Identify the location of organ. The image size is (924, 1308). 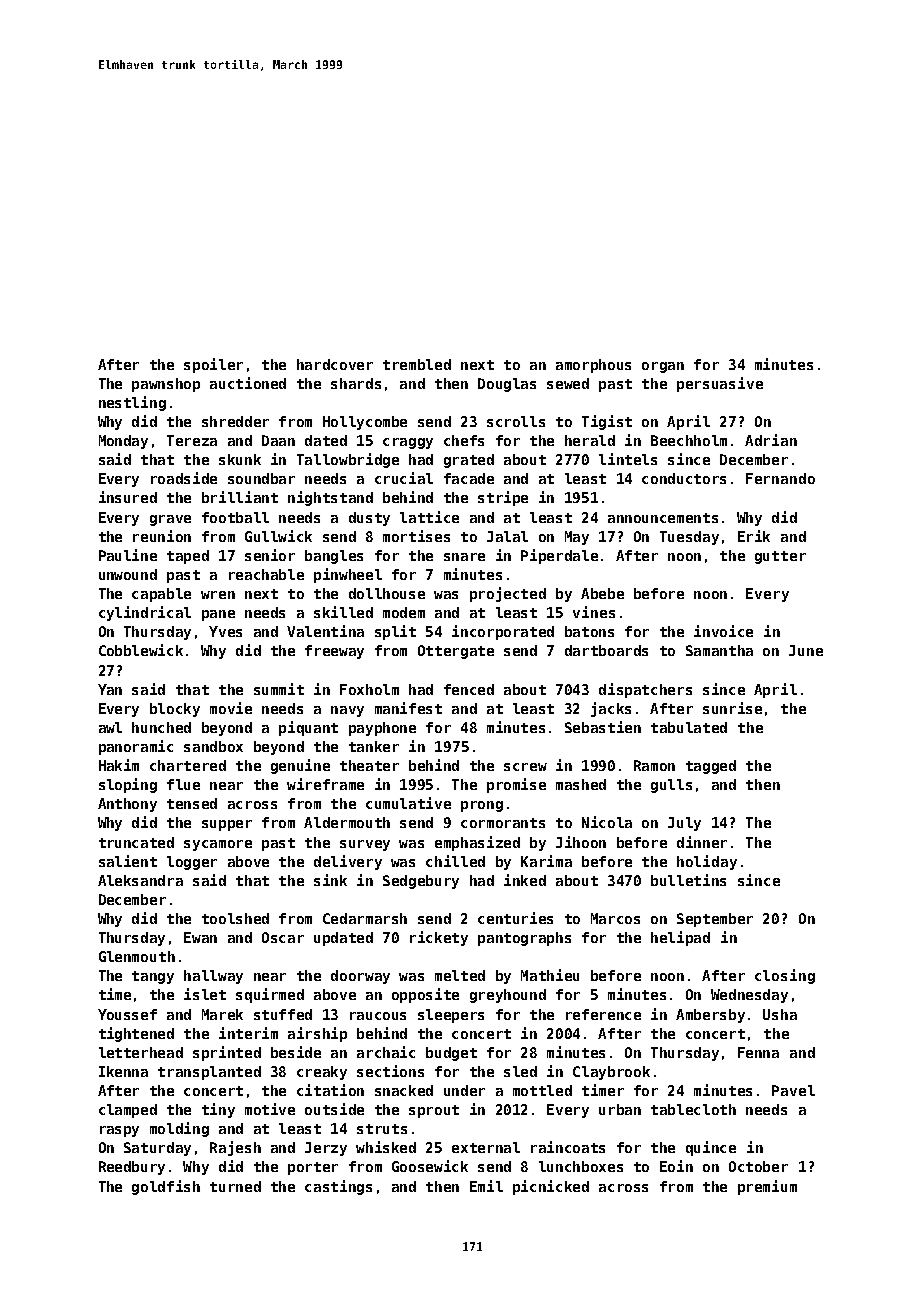
(663, 367).
